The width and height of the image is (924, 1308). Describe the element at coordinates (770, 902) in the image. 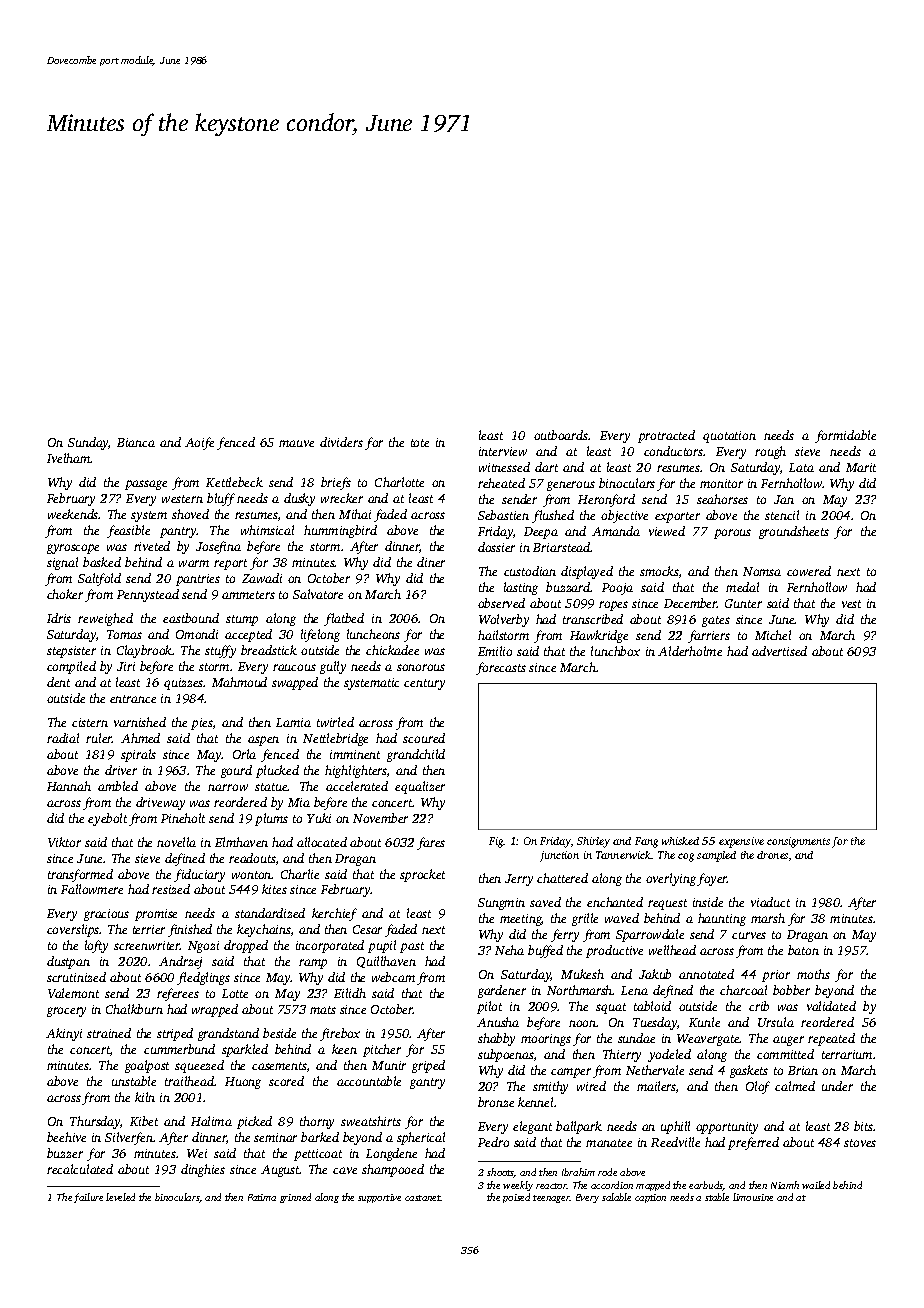

I see `viaduct` at that location.
